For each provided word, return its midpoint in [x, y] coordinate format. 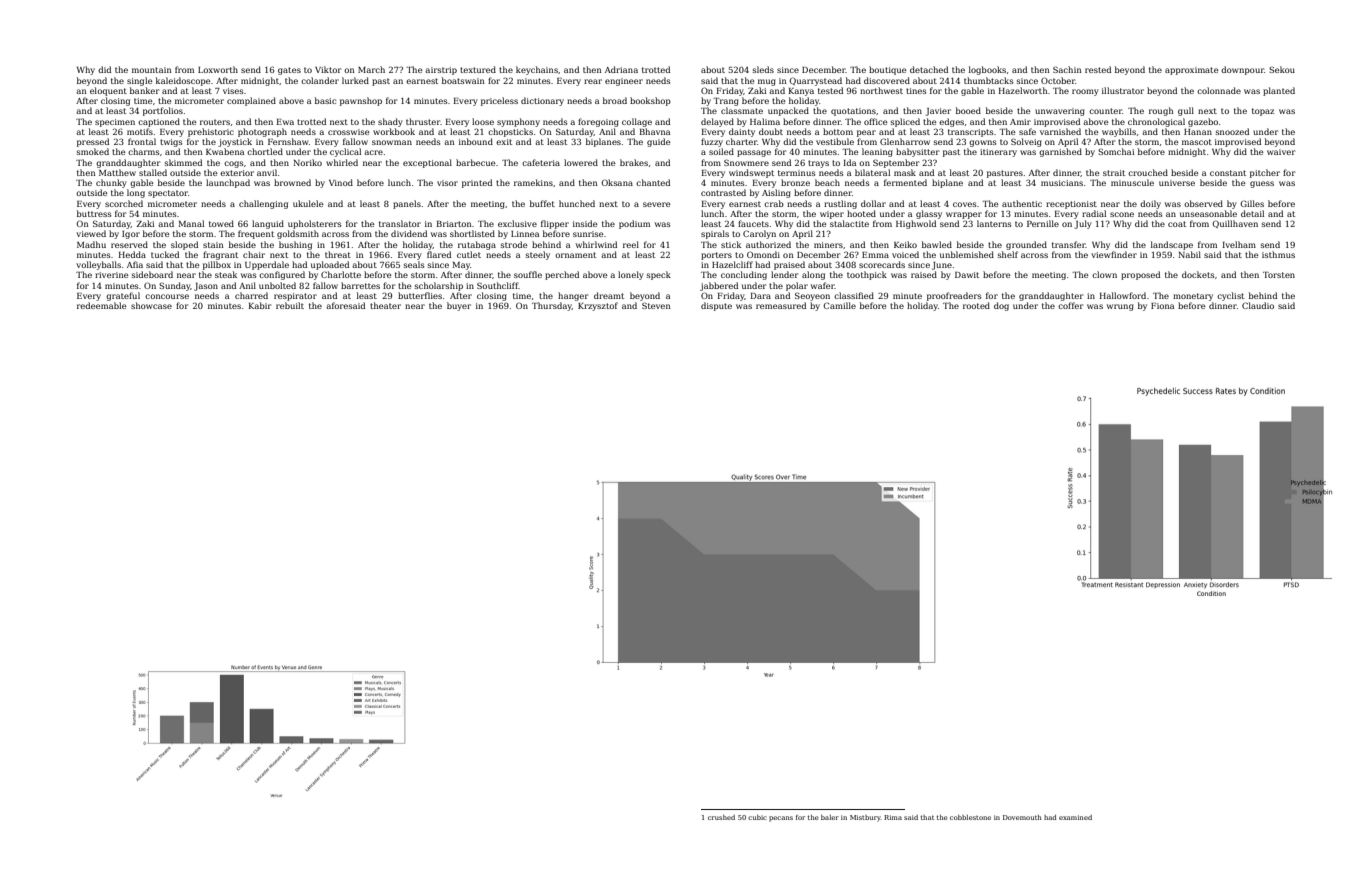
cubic [757, 817]
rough [1161, 111]
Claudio [1258, 305]
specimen [115, 123]
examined [1075, 817]
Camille [839, 305]
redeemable [101, 305]
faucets [753, 223]
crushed [721, 817]
